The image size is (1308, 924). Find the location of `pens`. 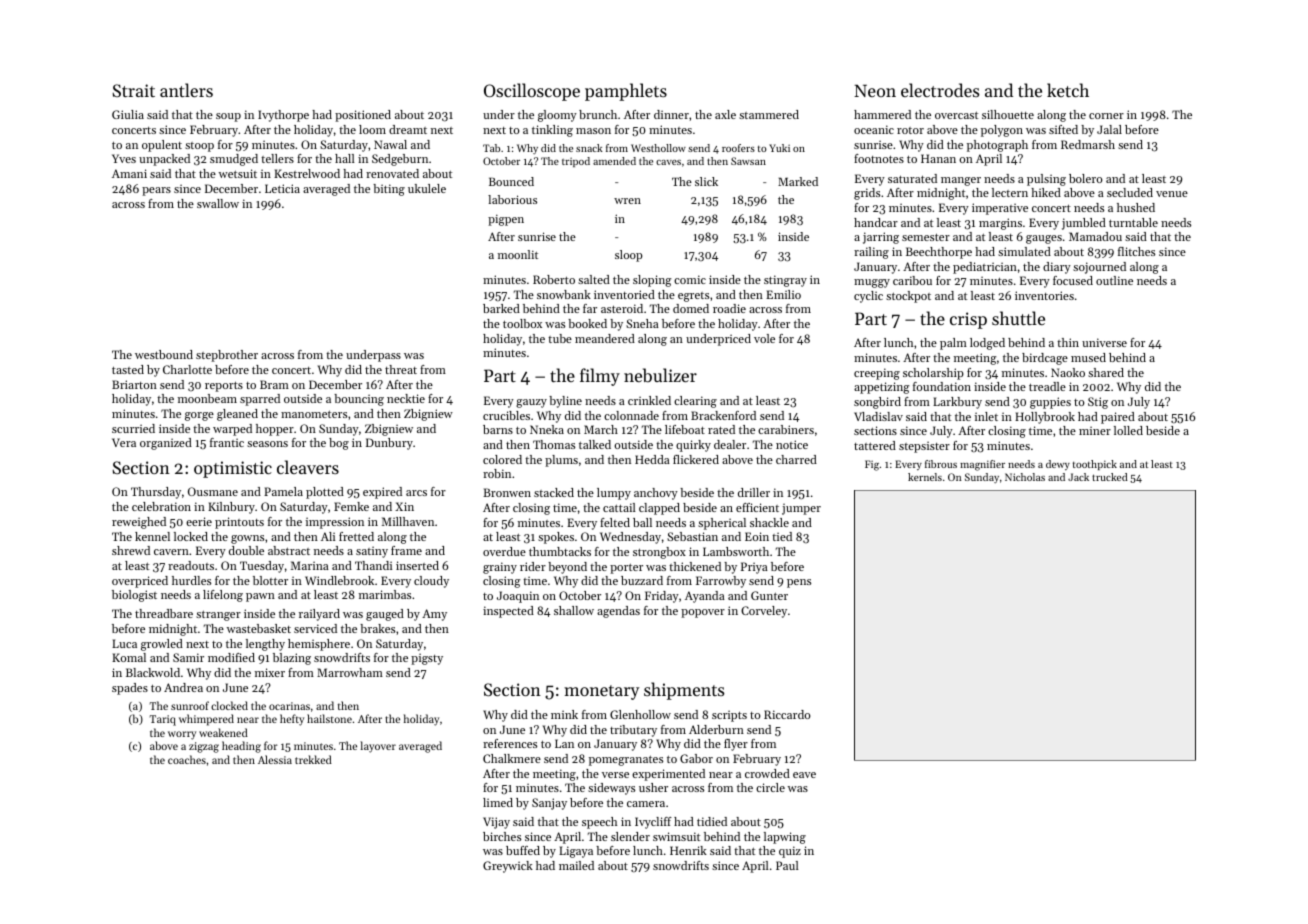

pens is located at coordinates (799, 583).
